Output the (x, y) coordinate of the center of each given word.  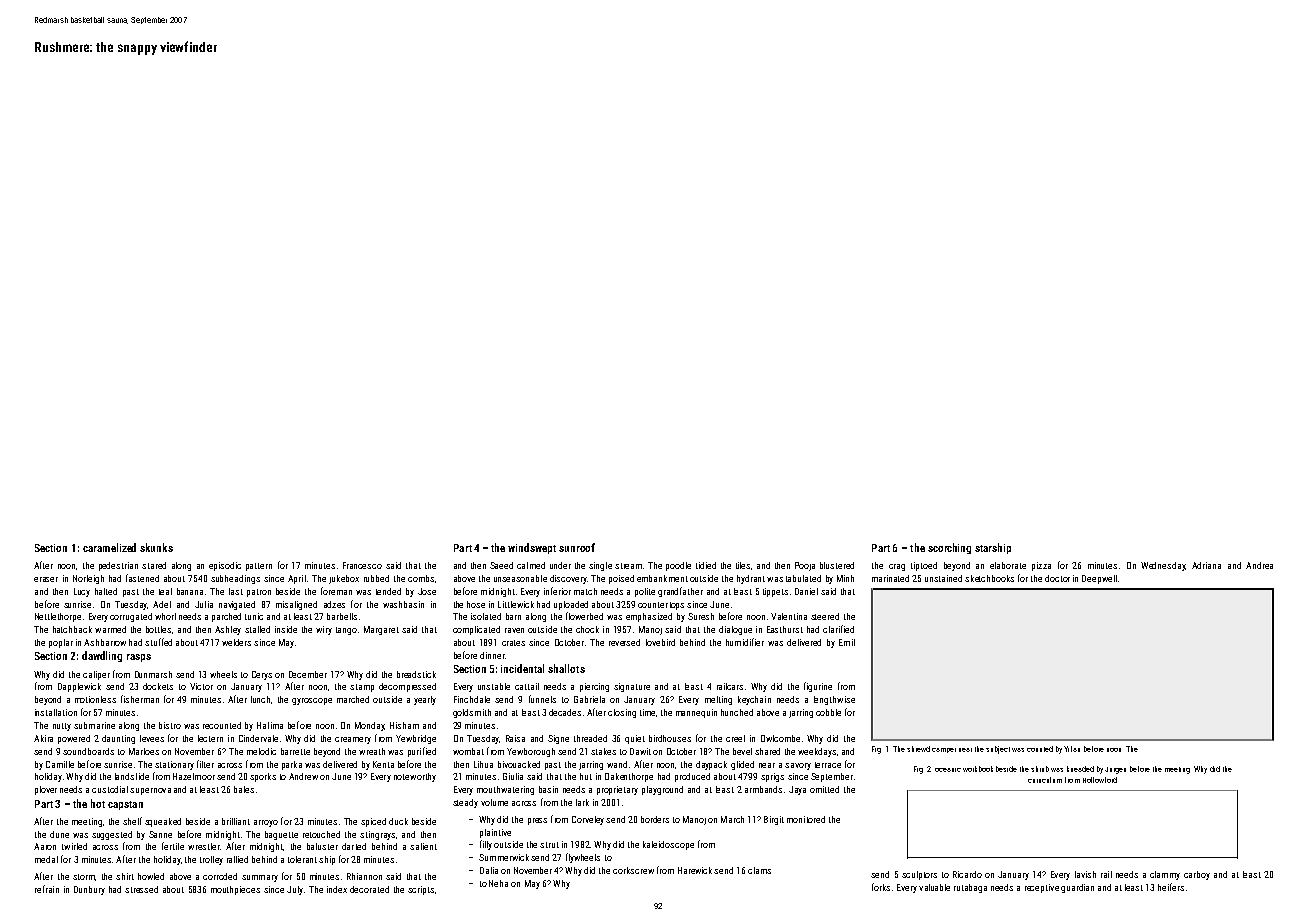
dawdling (102, 656)
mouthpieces (235, 890)
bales (244, 789)
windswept (532, 548)
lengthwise (834, 700)
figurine (818, 687)
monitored (806, 819)
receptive (1042, 888)
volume (494, 802)
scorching (949, 548)
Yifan (1072, 749)
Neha (498, 883)
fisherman (140, 699)
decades (565, 712)
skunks (156, 547)
